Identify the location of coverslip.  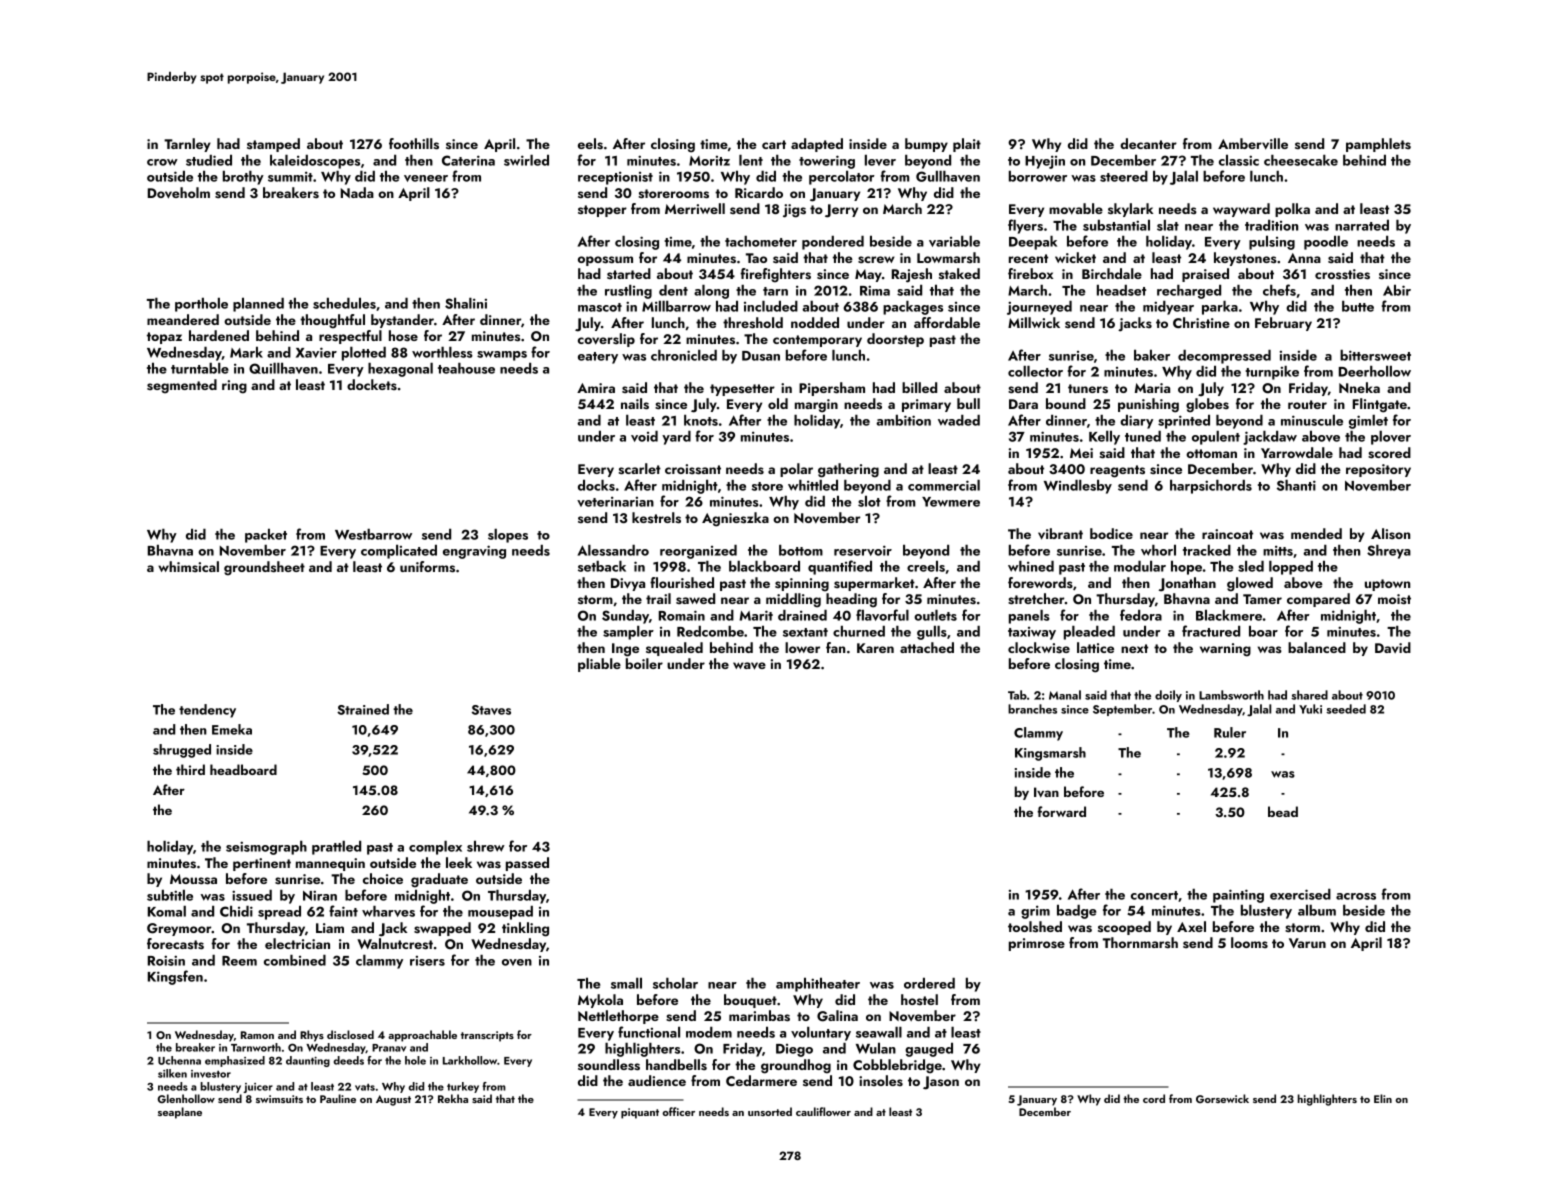
(606, 340).
